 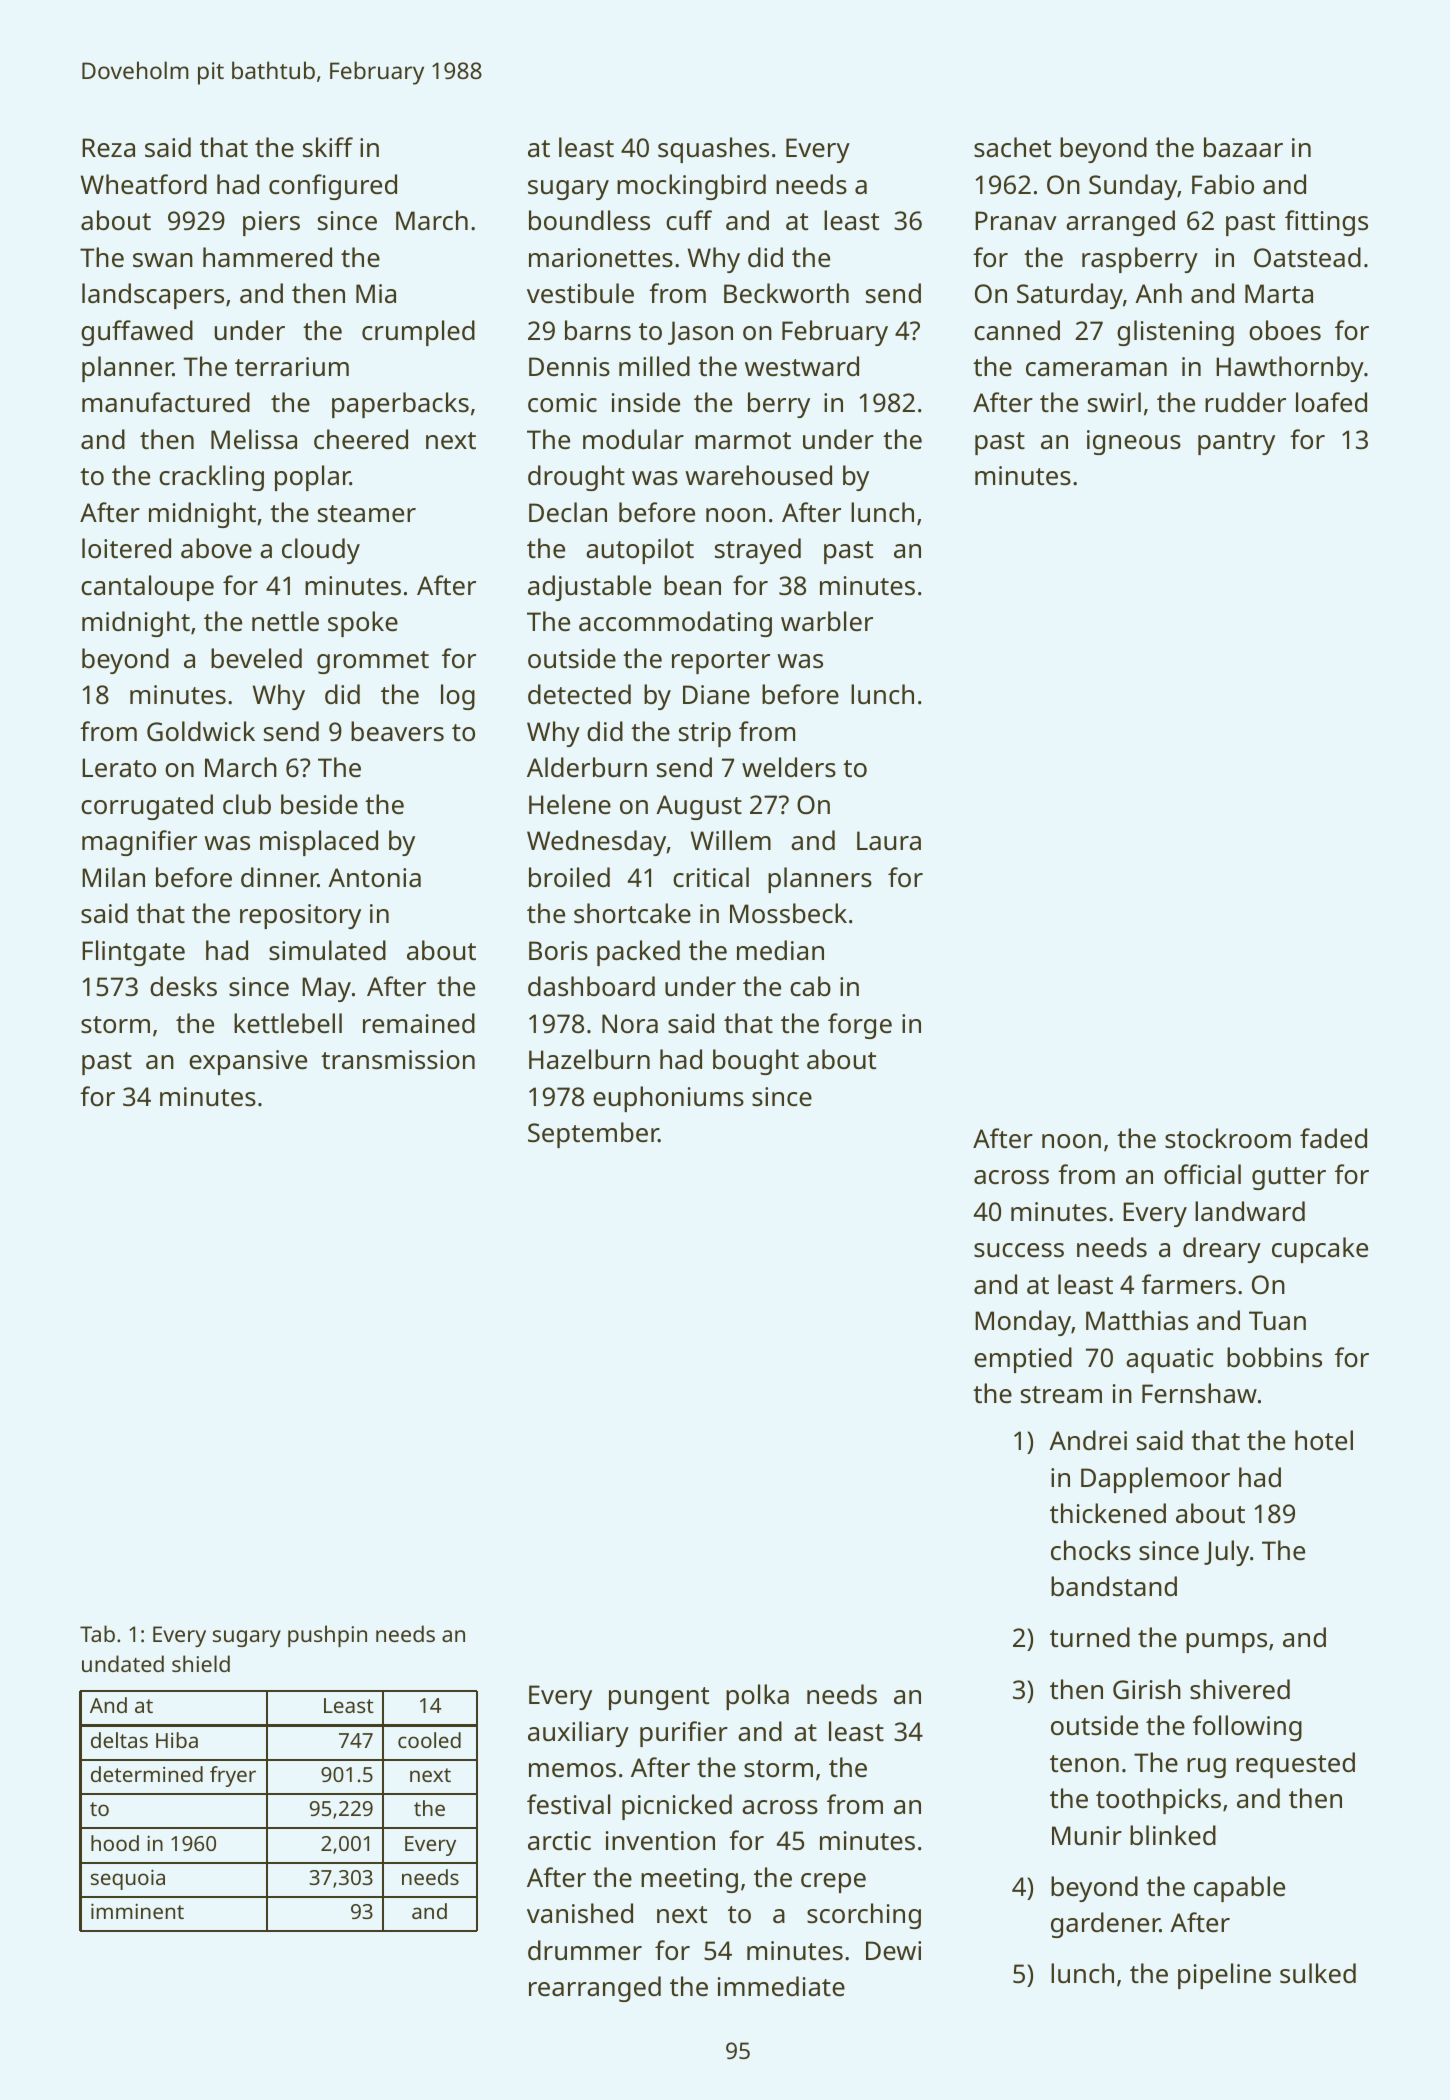 What do you see at coordinates (137, 1911) in the image?
I see `imminent` at bounding box center [137, 1911].
